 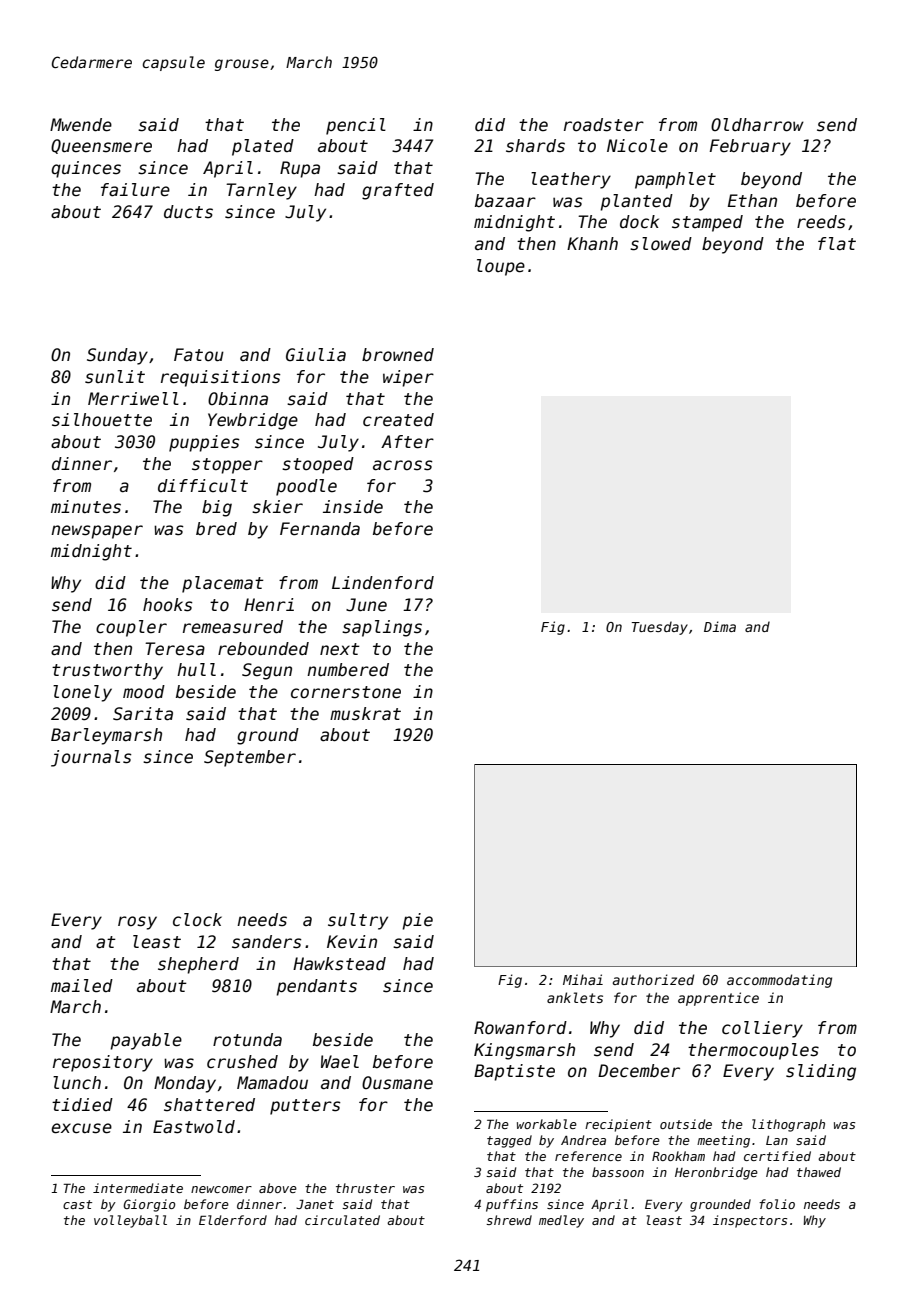 What do you see at coordinates (203, 486) in the screenshot?
I see `difficult` at bounding box center [203, 486].
